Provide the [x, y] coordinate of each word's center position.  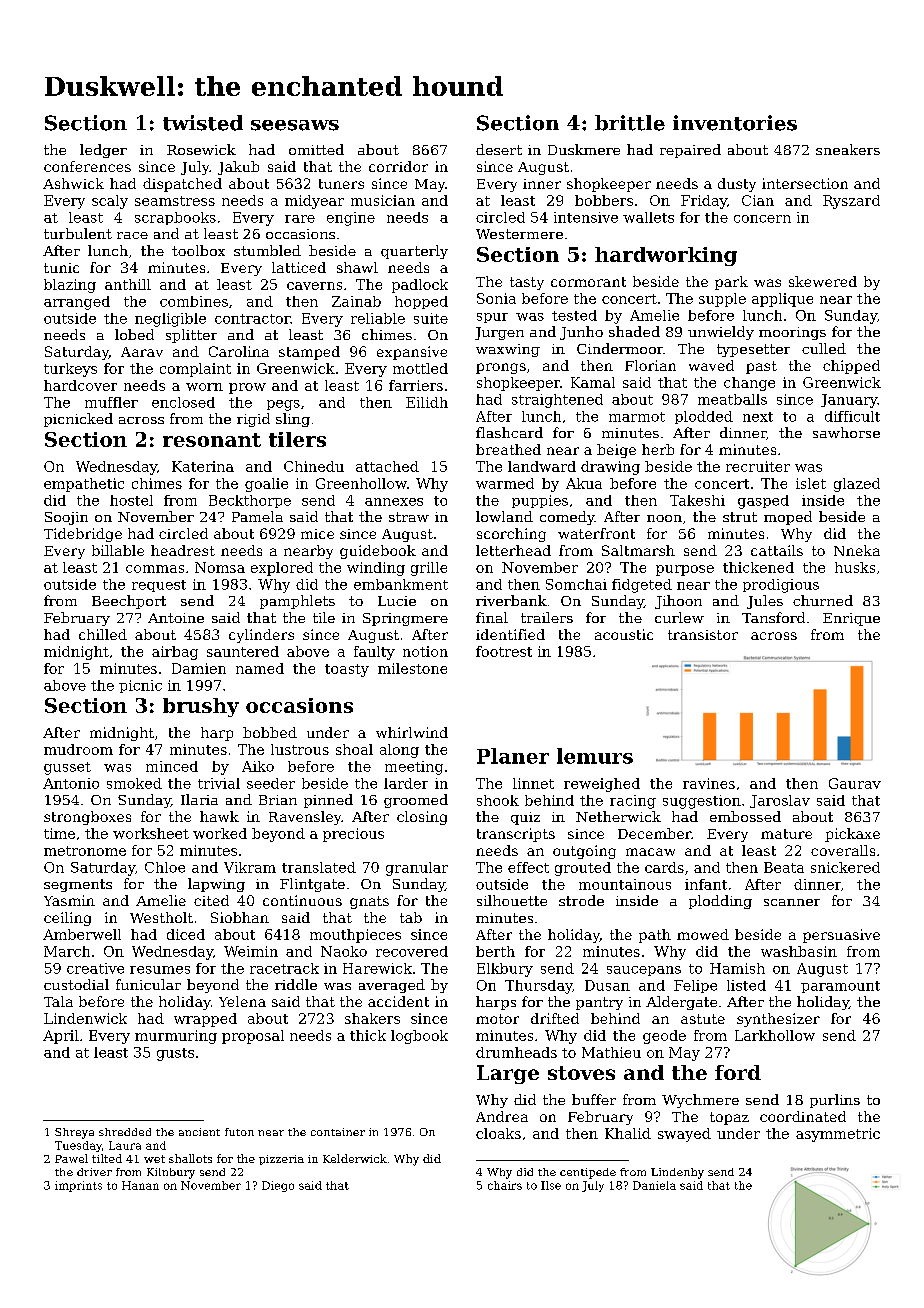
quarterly [414, 252]
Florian [650, 365]
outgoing [584, 852]
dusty [737, 185]
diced [186, 934]
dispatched [182, 185]
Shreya [74, 1133]
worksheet [151, 833]
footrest [504, 651]
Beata [784, 867]
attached [387, 466]
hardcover [80, 385]
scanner [792, 902]
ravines [709, 783]
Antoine [176, 618]
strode [581, 900]
